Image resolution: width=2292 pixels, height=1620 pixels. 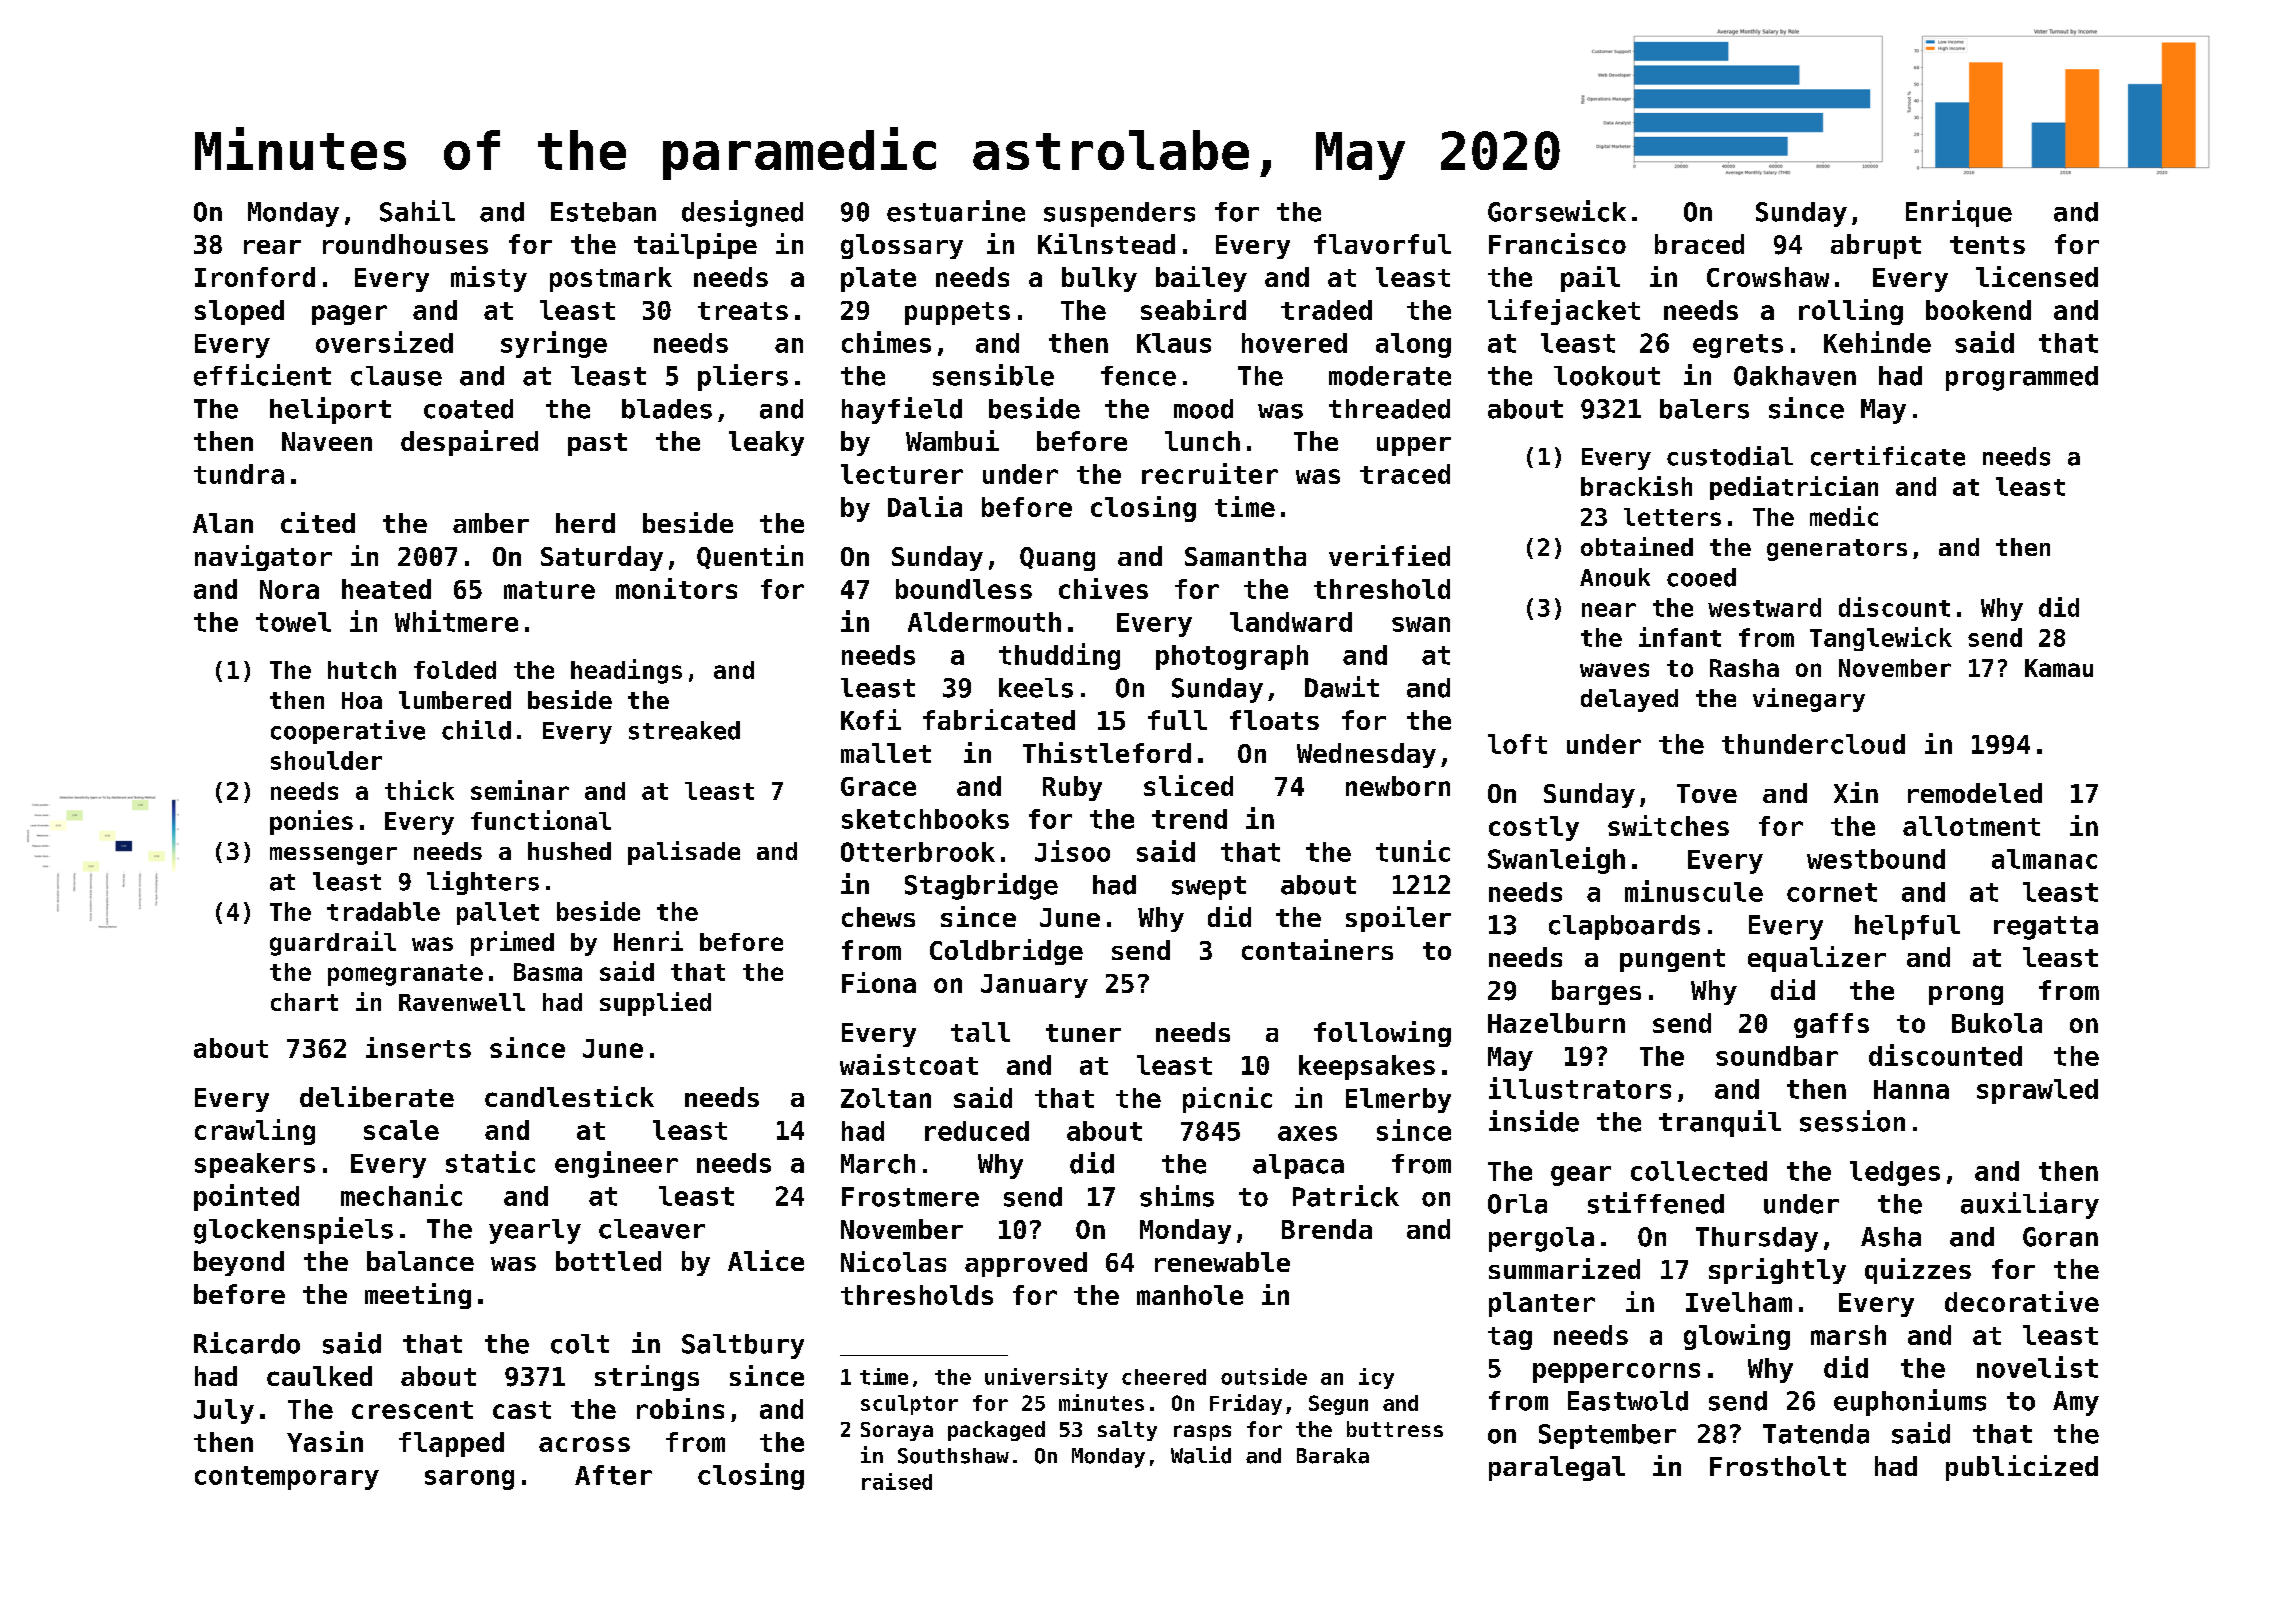 I want to click on postmark, so click(x=611, y=279).
